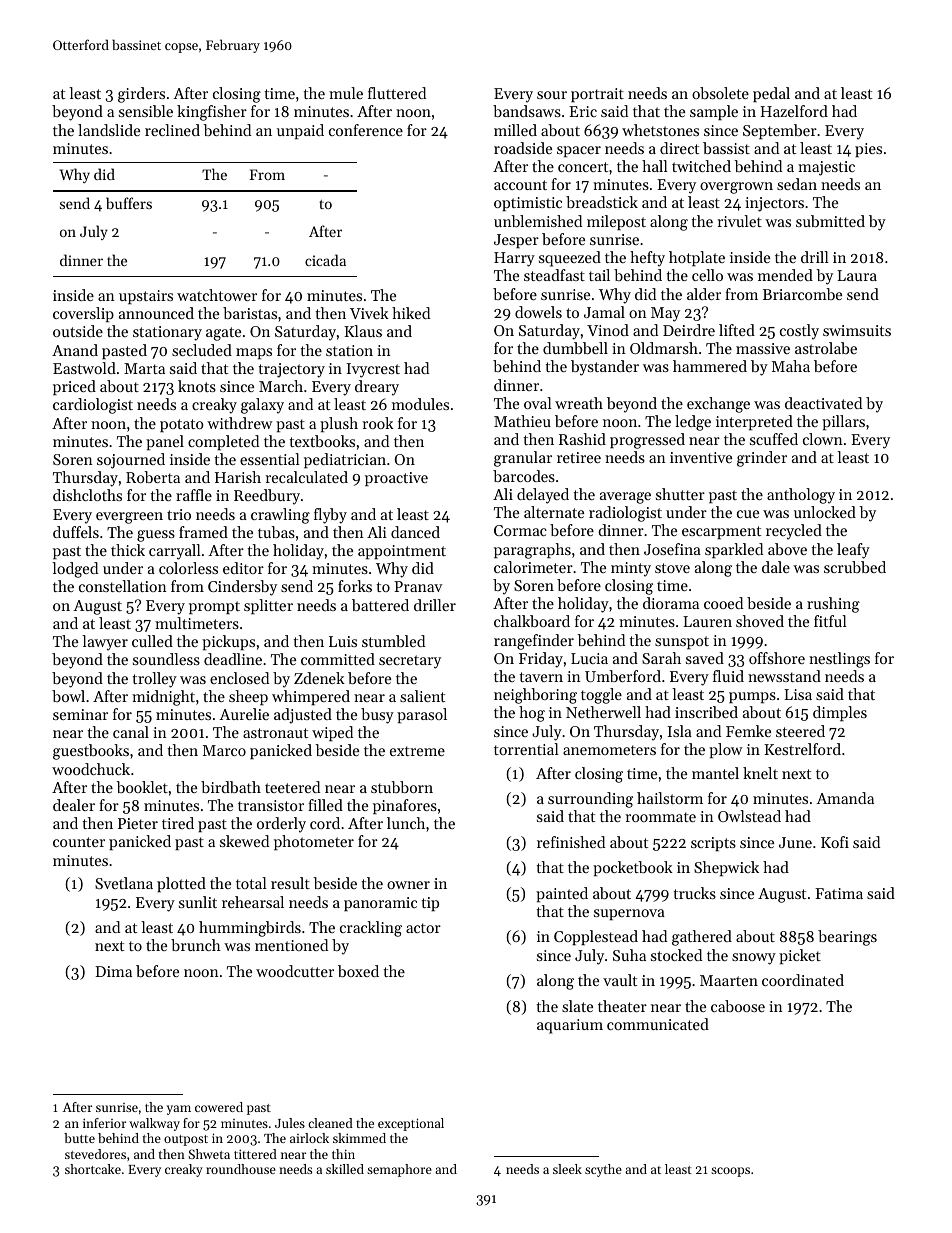 Image resolution: width=952 pixels, height=1233 pixels. I want to click on galaxy, so click(262, 406).
